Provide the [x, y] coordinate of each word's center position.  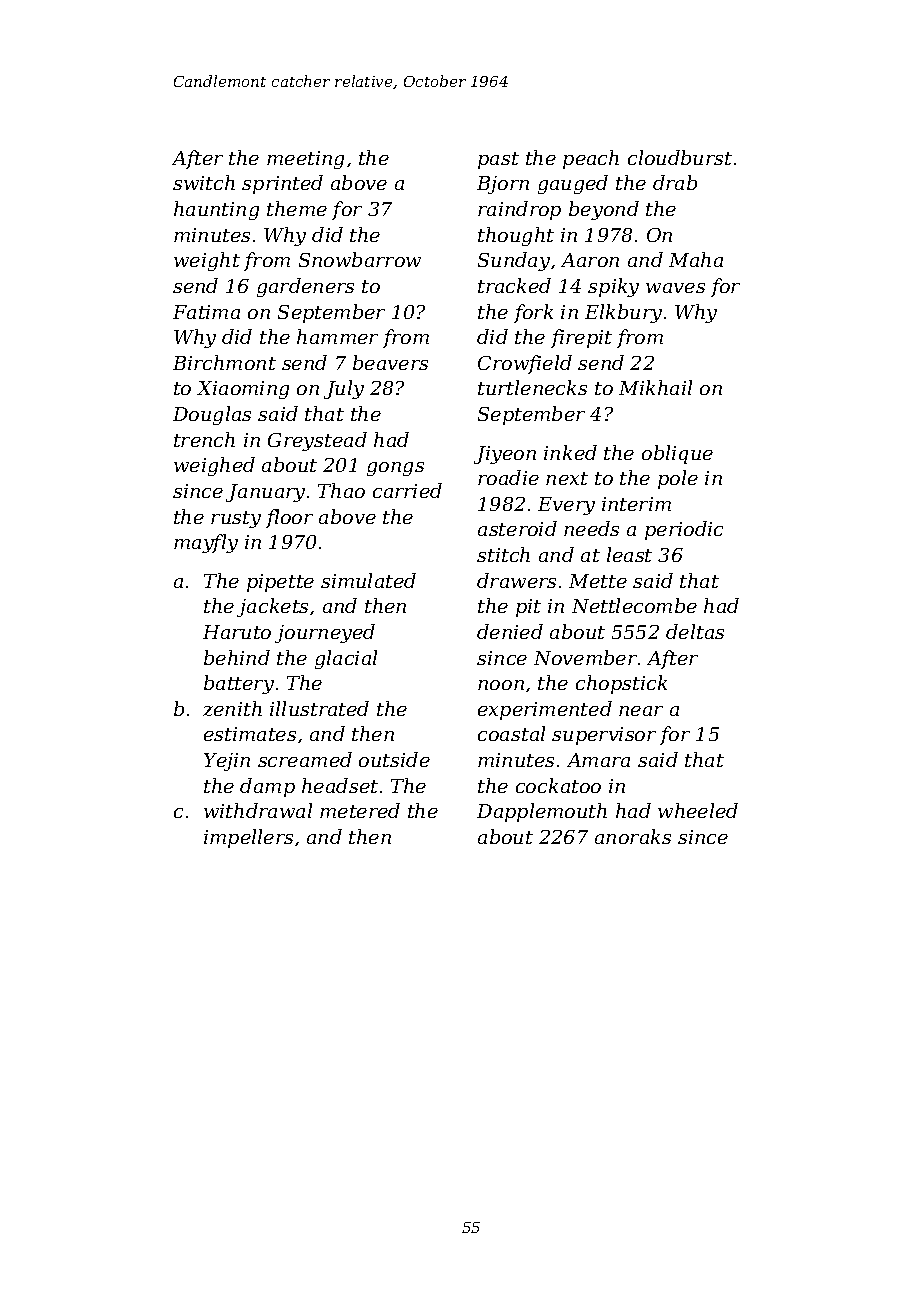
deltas [695, 631]
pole [678, 479]
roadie [508, 477]
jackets [272, 607]
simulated [368, 580]
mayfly [206, 543]
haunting [216, 210]
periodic [684, 530]
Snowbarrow [360, 259]
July [344, 389]
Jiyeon [505, 455]
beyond [604, 210]
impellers [248, 838]
